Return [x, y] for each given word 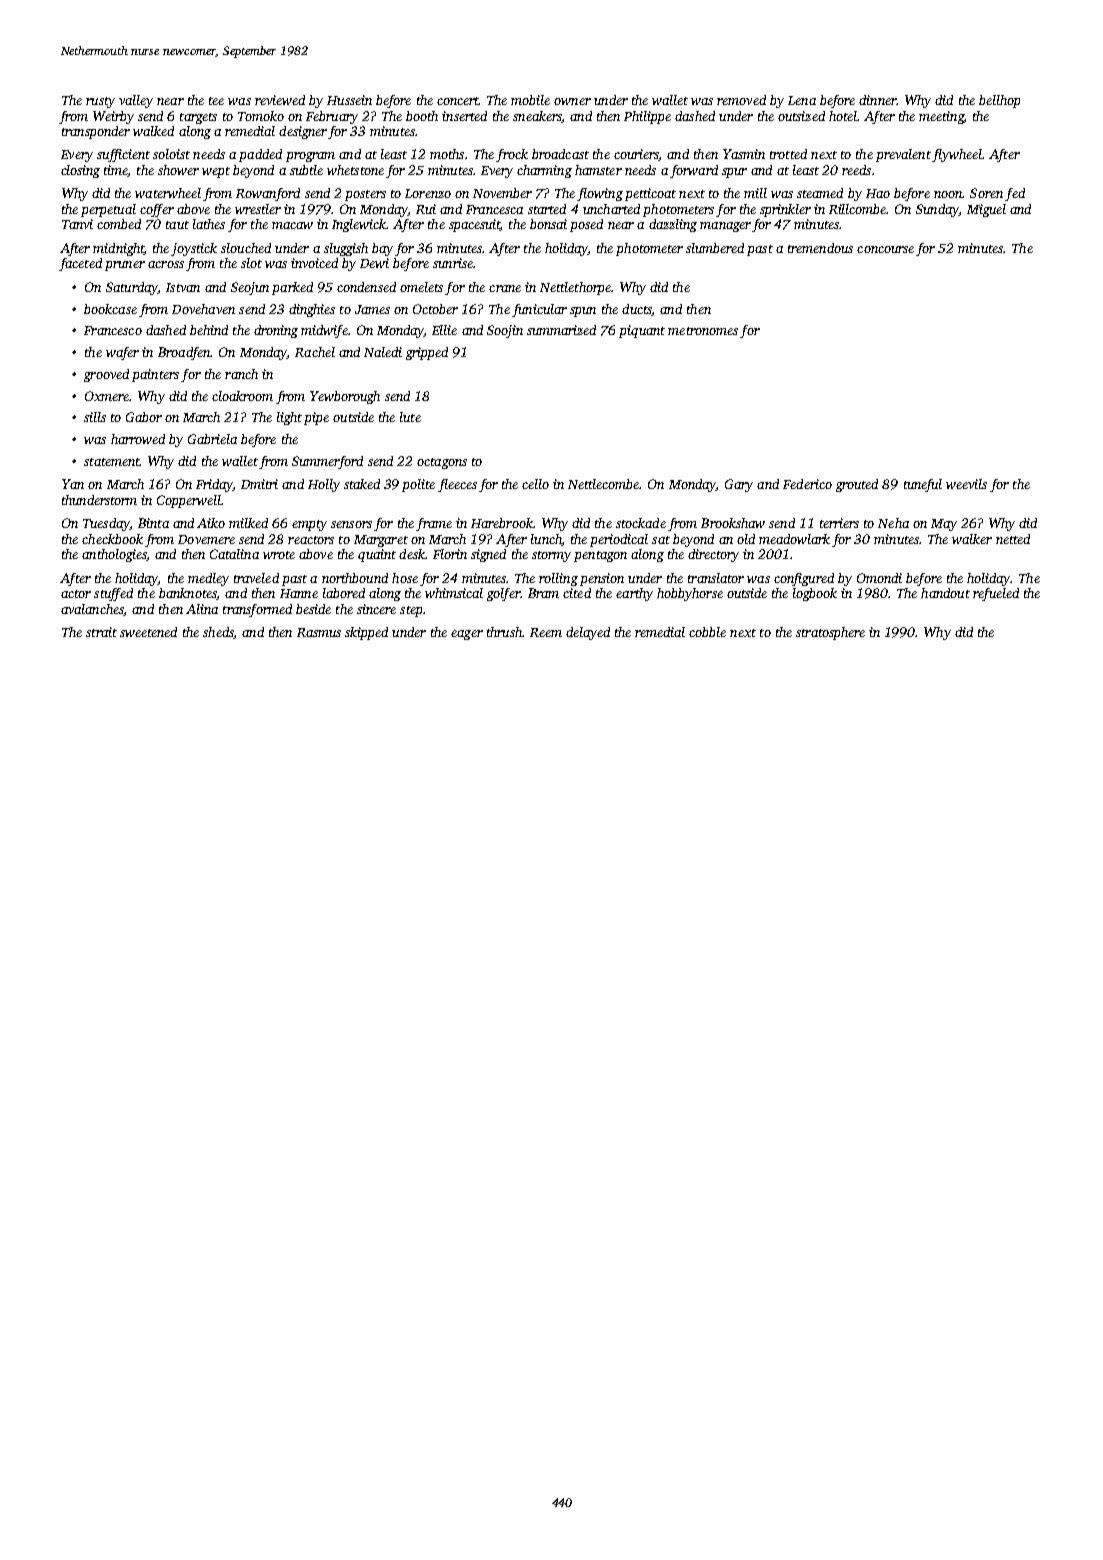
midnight [118, 249]
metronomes [703, 331]
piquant [642, 331]
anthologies [114, 555]
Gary [739, 485]
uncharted [611, 209]
